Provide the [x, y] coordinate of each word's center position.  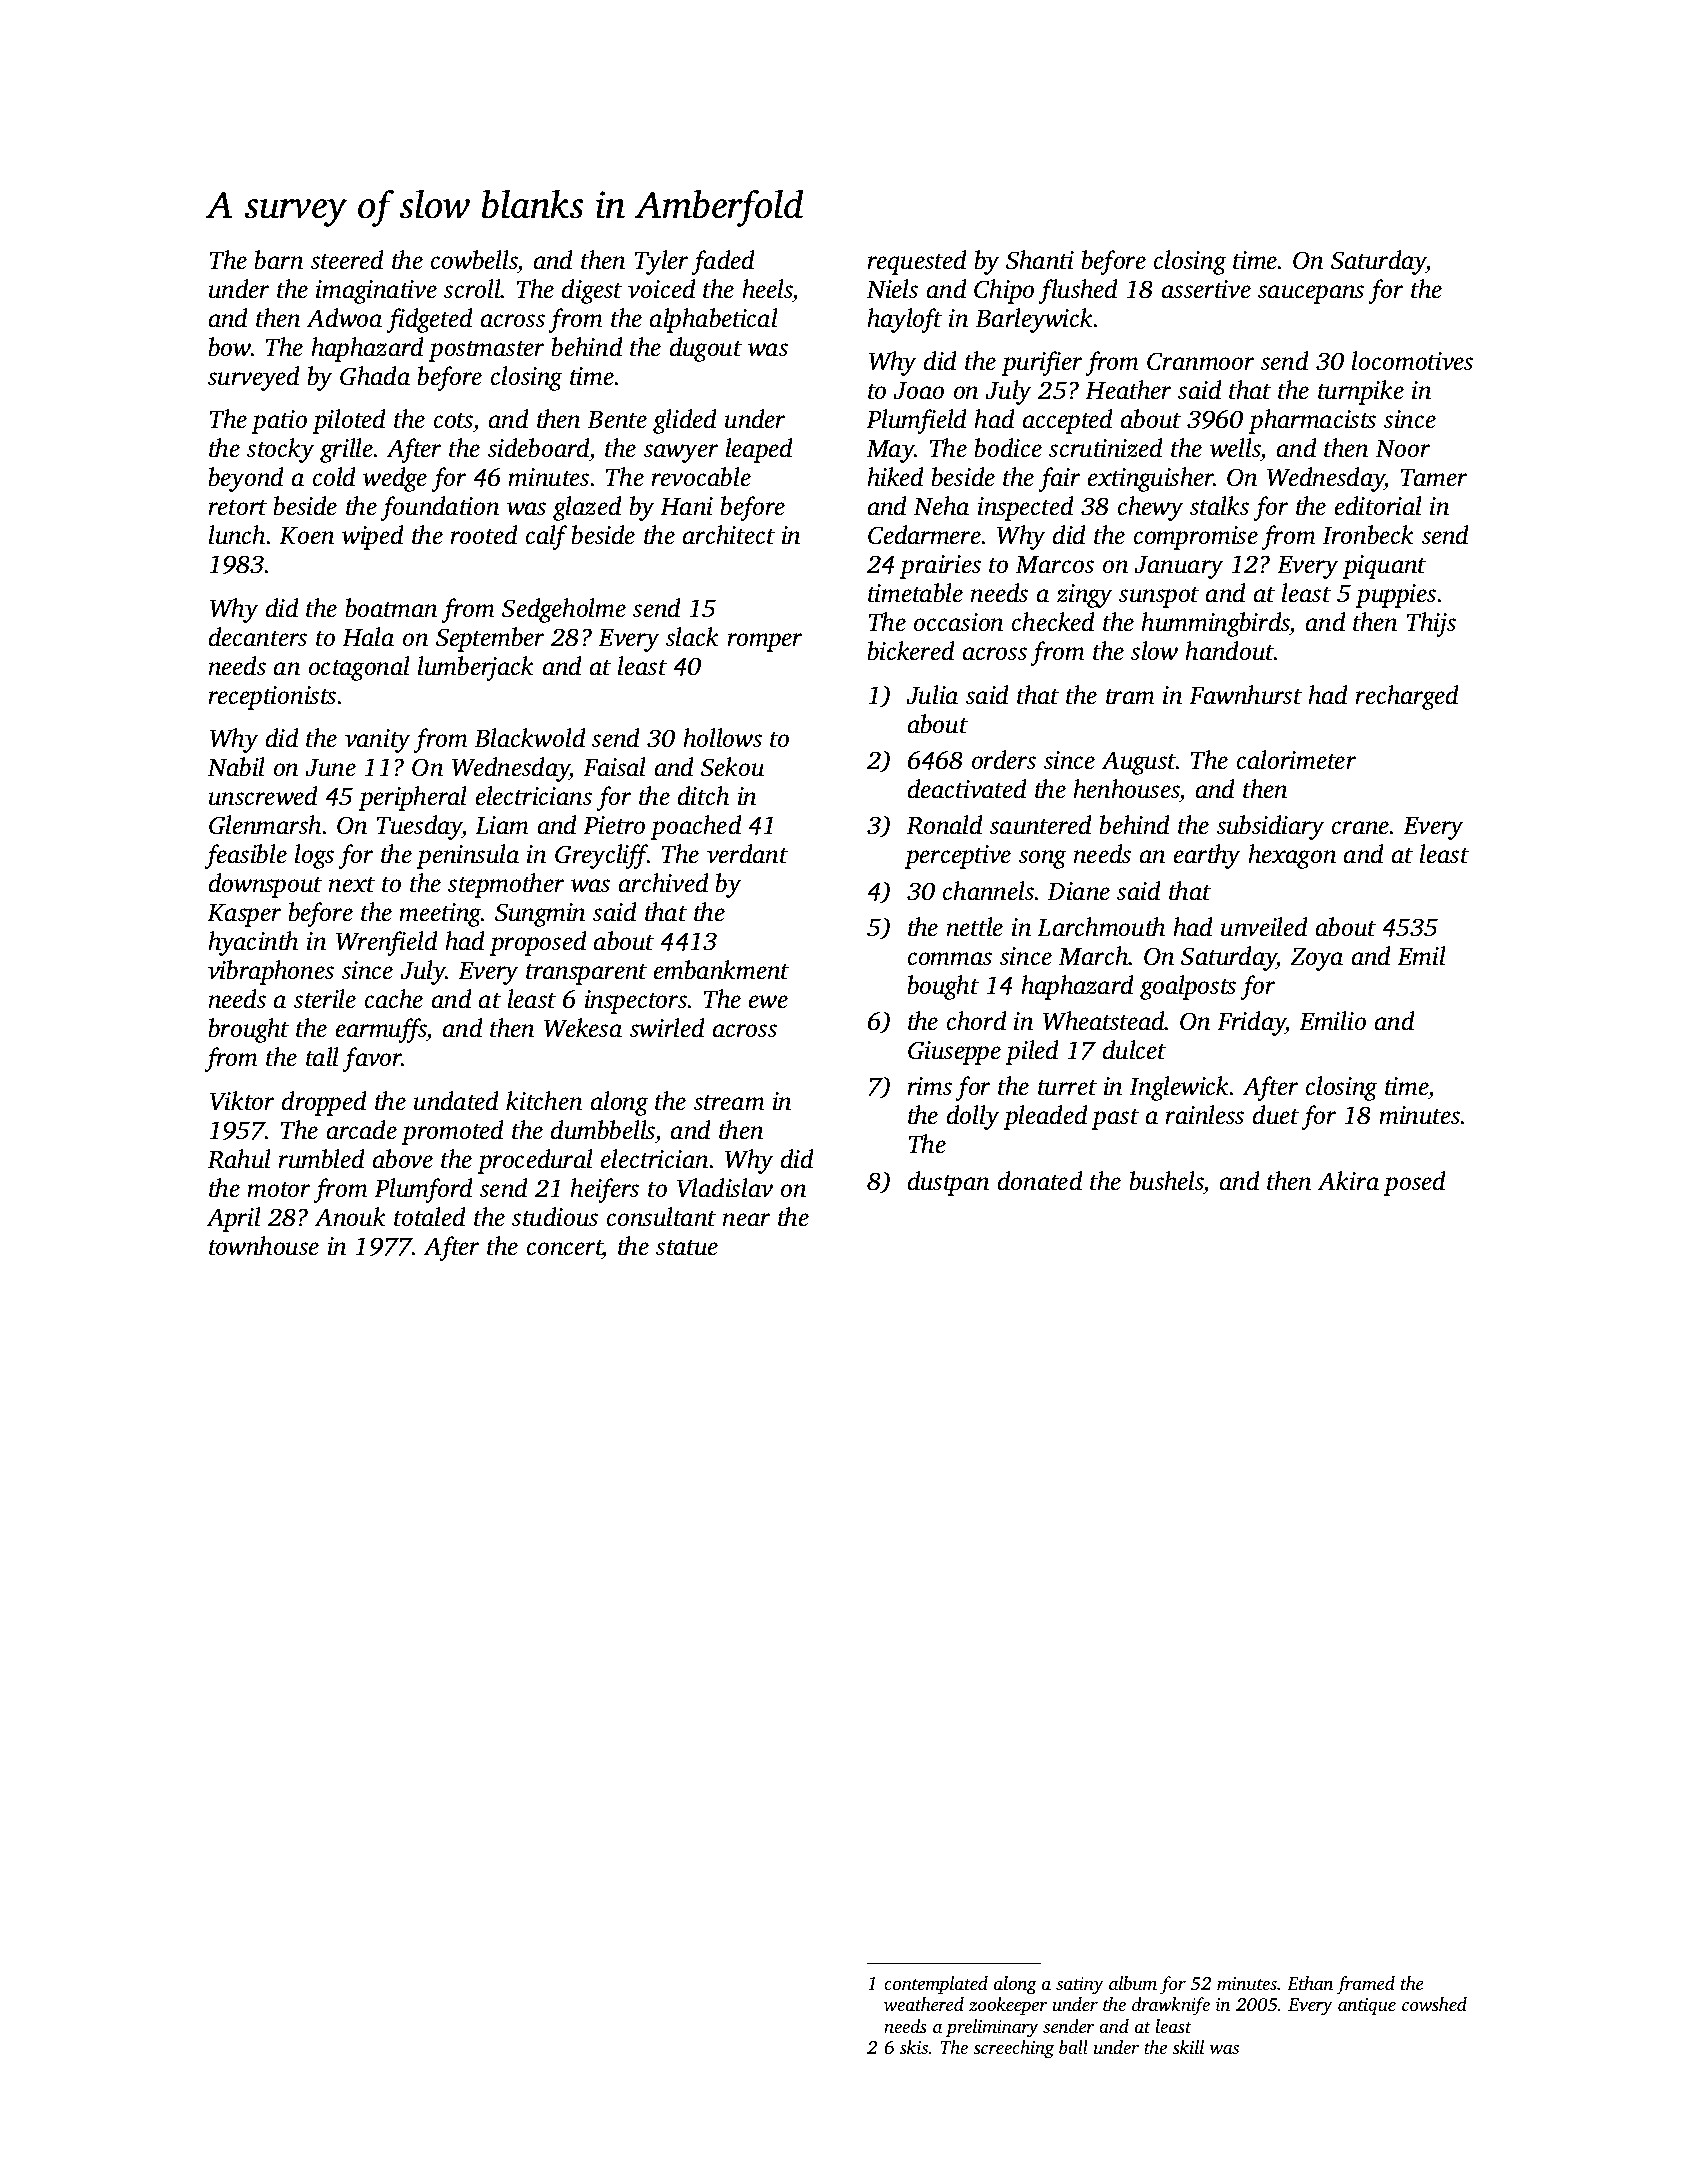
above [403, 1159]
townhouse [264, 1246]
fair [1060, 479]
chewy [1150, 508]
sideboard [539, 449]
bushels [1166, 1181]
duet [1276, 1115]
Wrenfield [387, 943]
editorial [1378, 506]
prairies [940, 567]
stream [729, 1103]
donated [1040, 1181]
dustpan [948, 1183]
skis [914, 2047]
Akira [1348, 1181]
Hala [368, 637]
